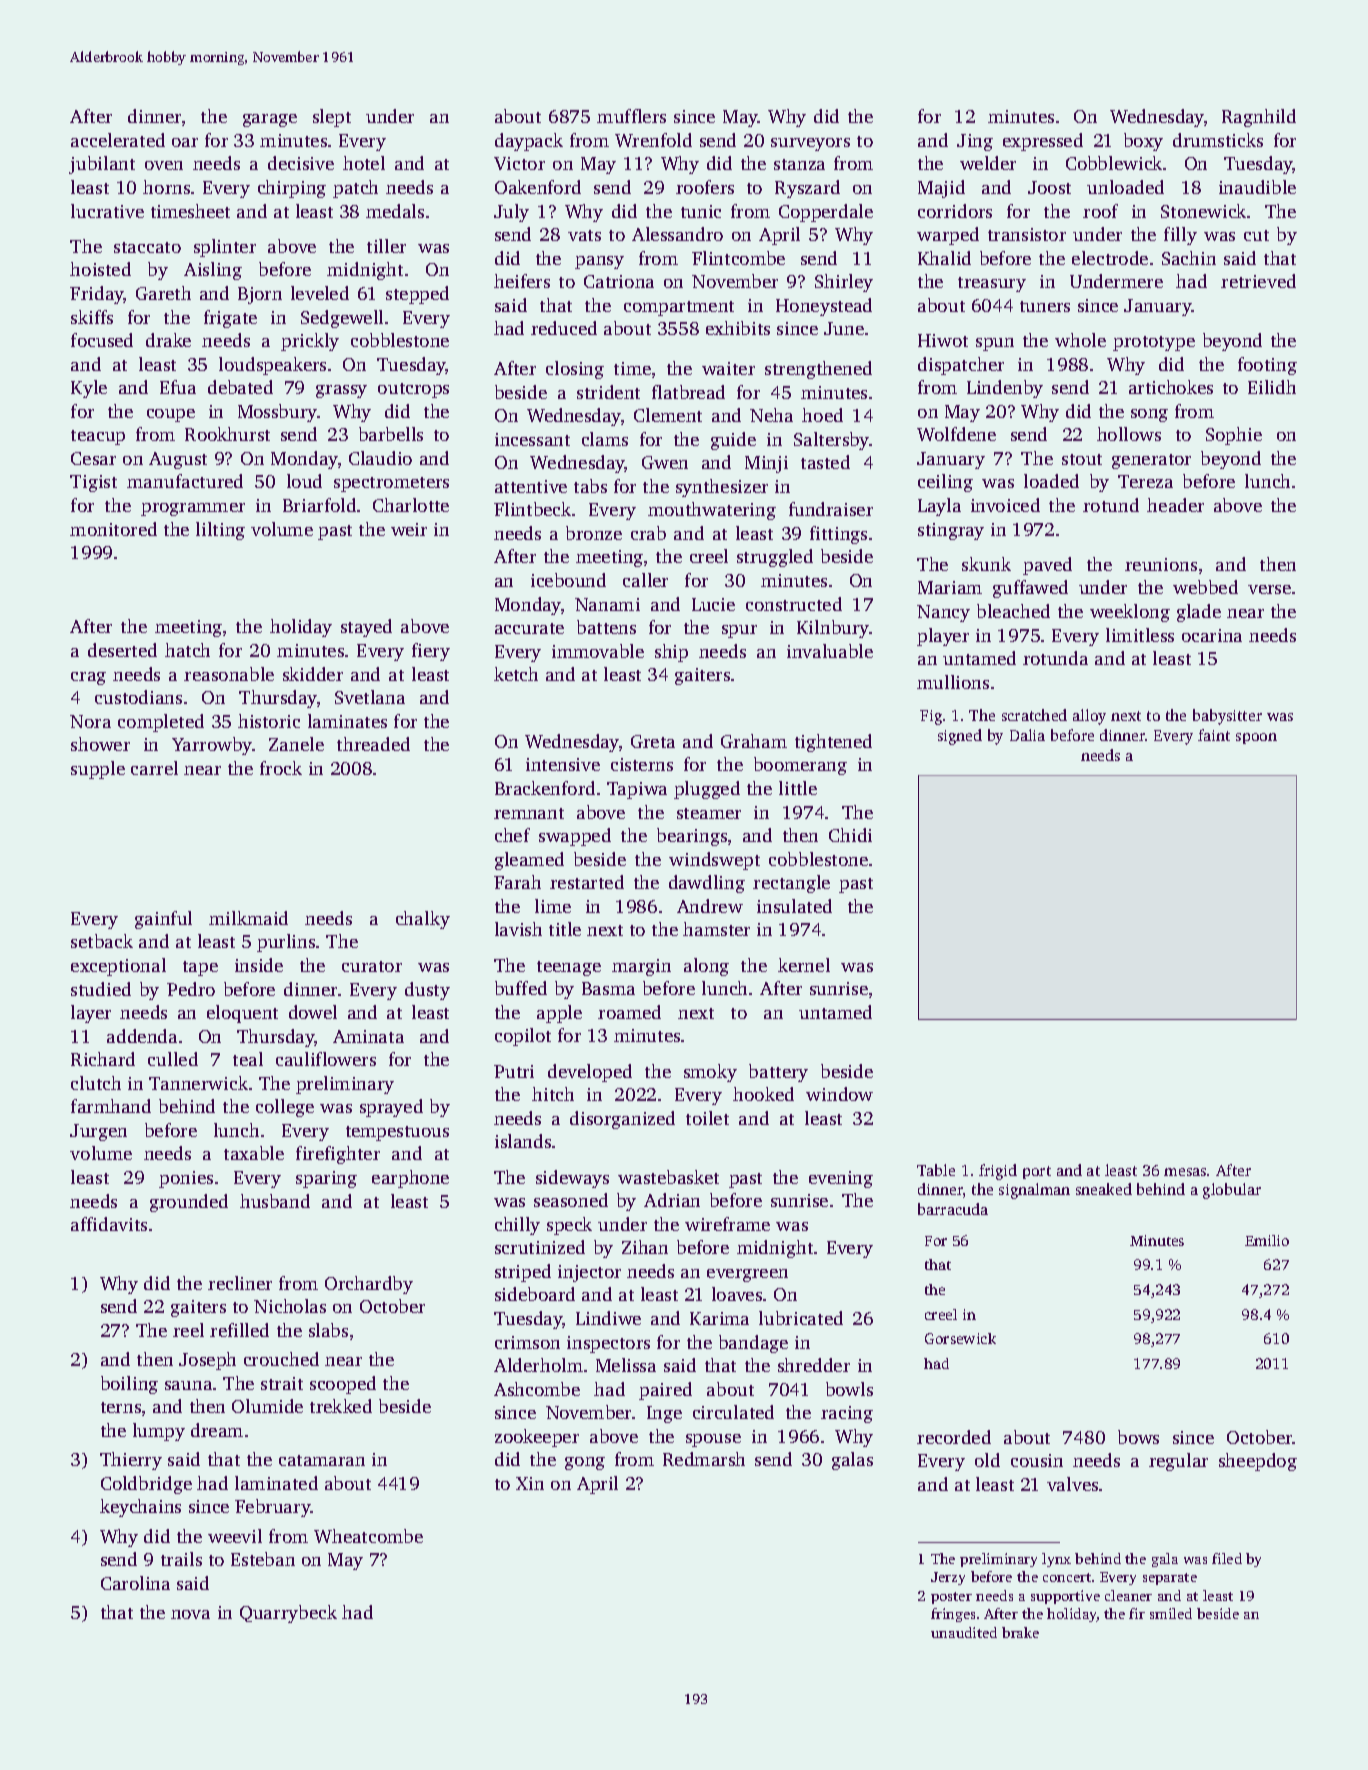 This image has width=1368, height=1770. I want to click on Alessandro, so click(677, 234).
